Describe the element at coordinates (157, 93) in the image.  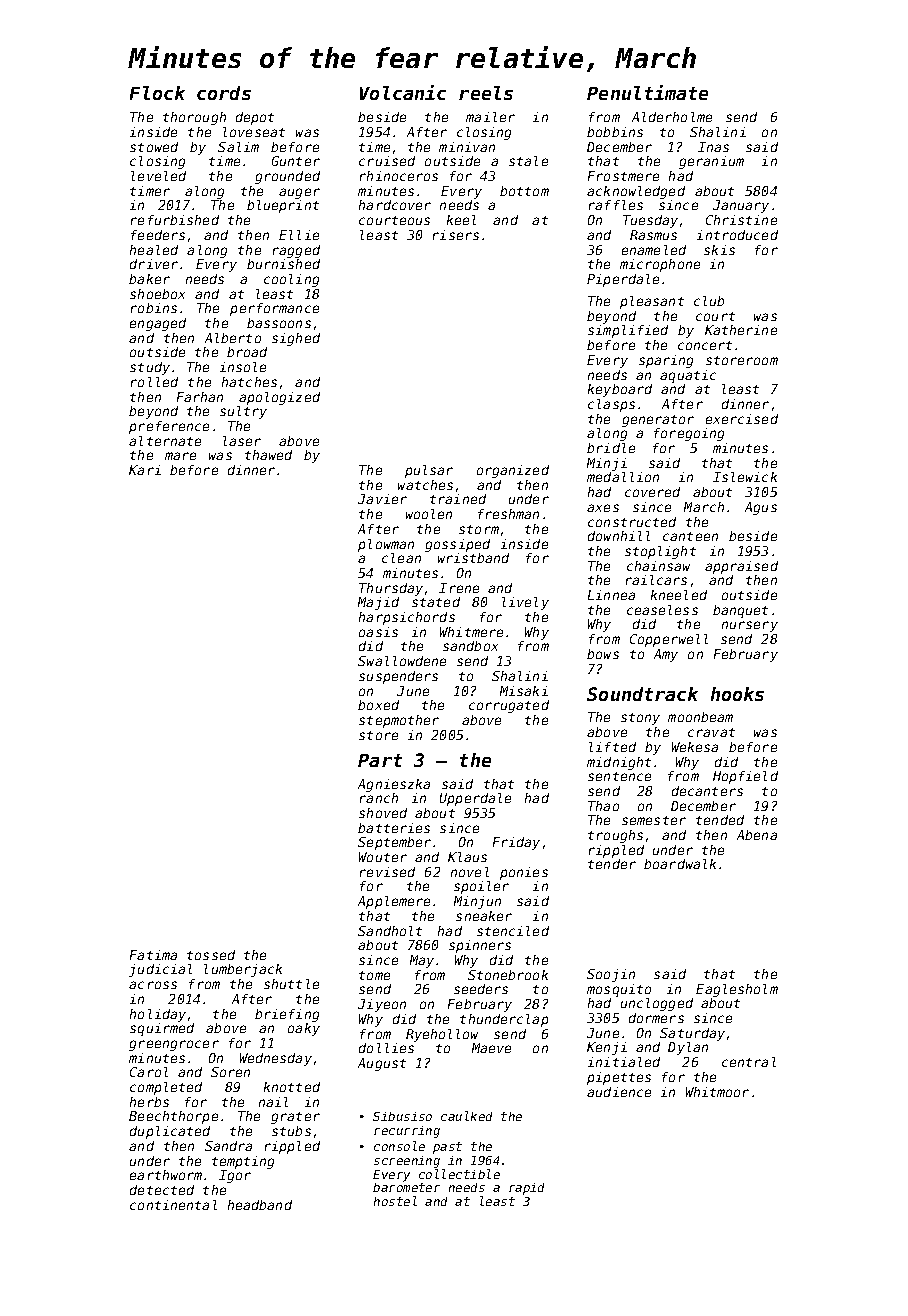
I see `Flock` at that location.
